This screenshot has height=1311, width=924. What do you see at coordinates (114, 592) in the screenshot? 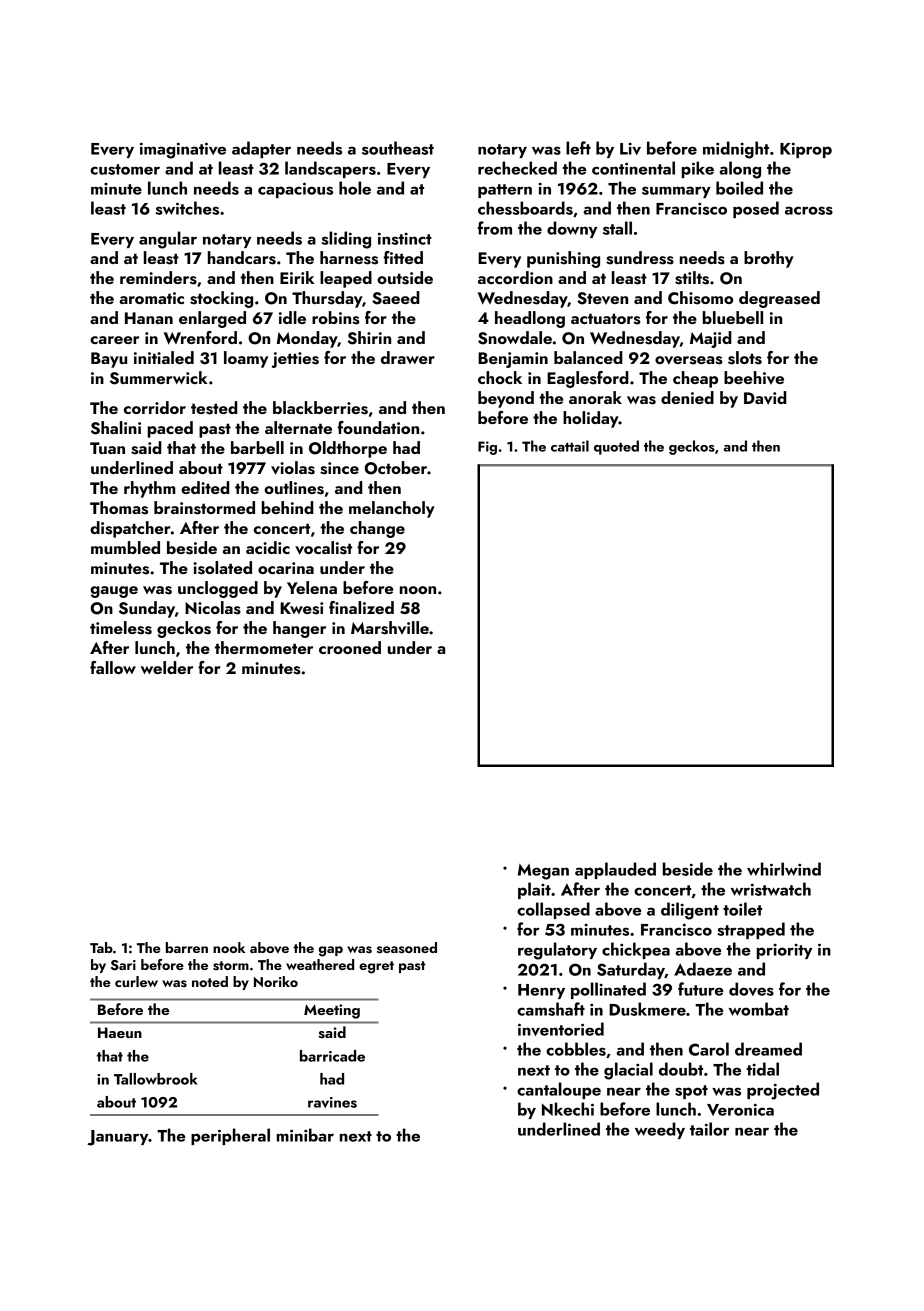
I see `gauge` at bounding box center [114, 592].
